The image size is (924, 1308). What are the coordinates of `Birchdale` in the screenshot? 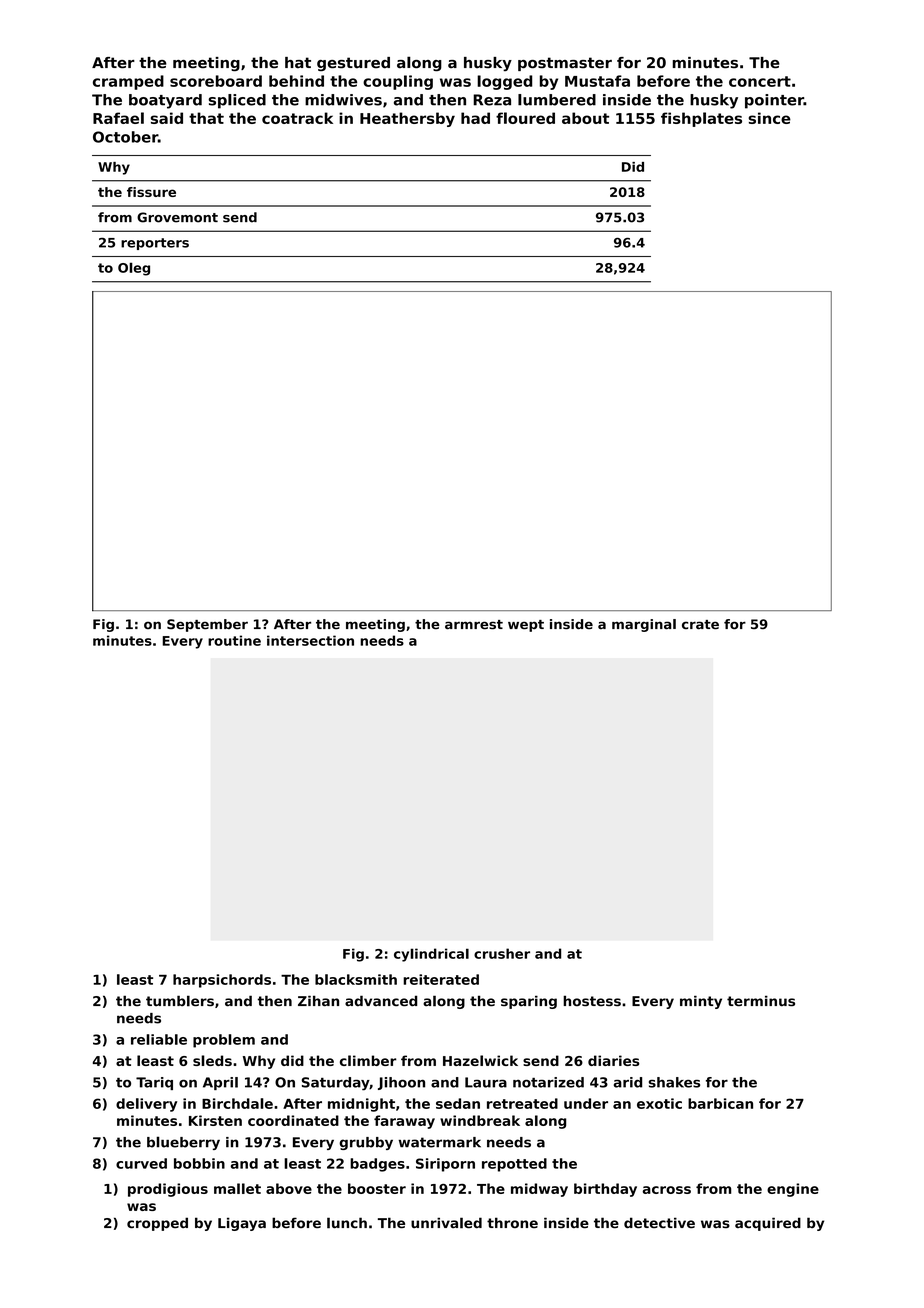 It's located at (237, 1103).
